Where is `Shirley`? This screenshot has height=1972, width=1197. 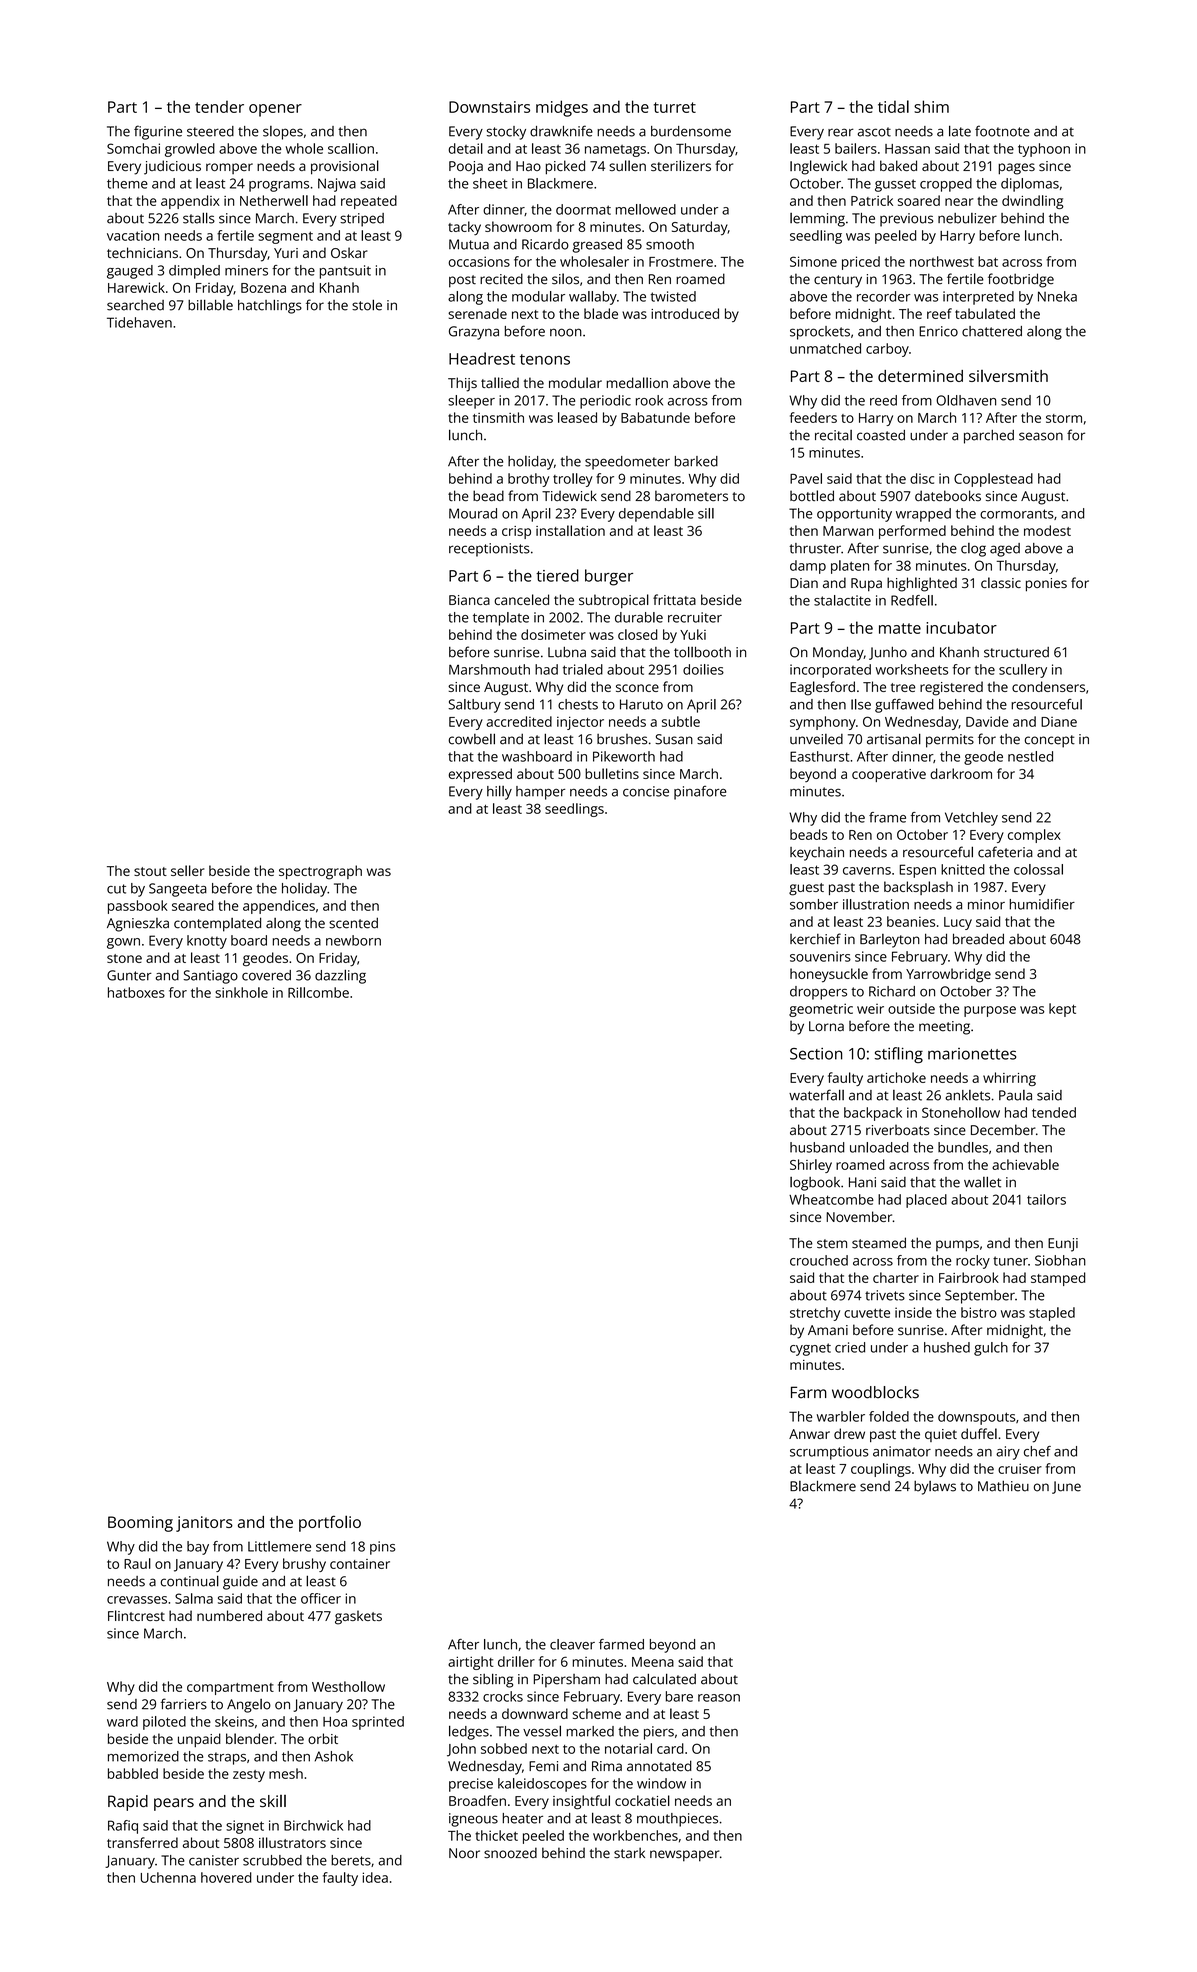 Shirley is located at coordinates (811, 1166).
